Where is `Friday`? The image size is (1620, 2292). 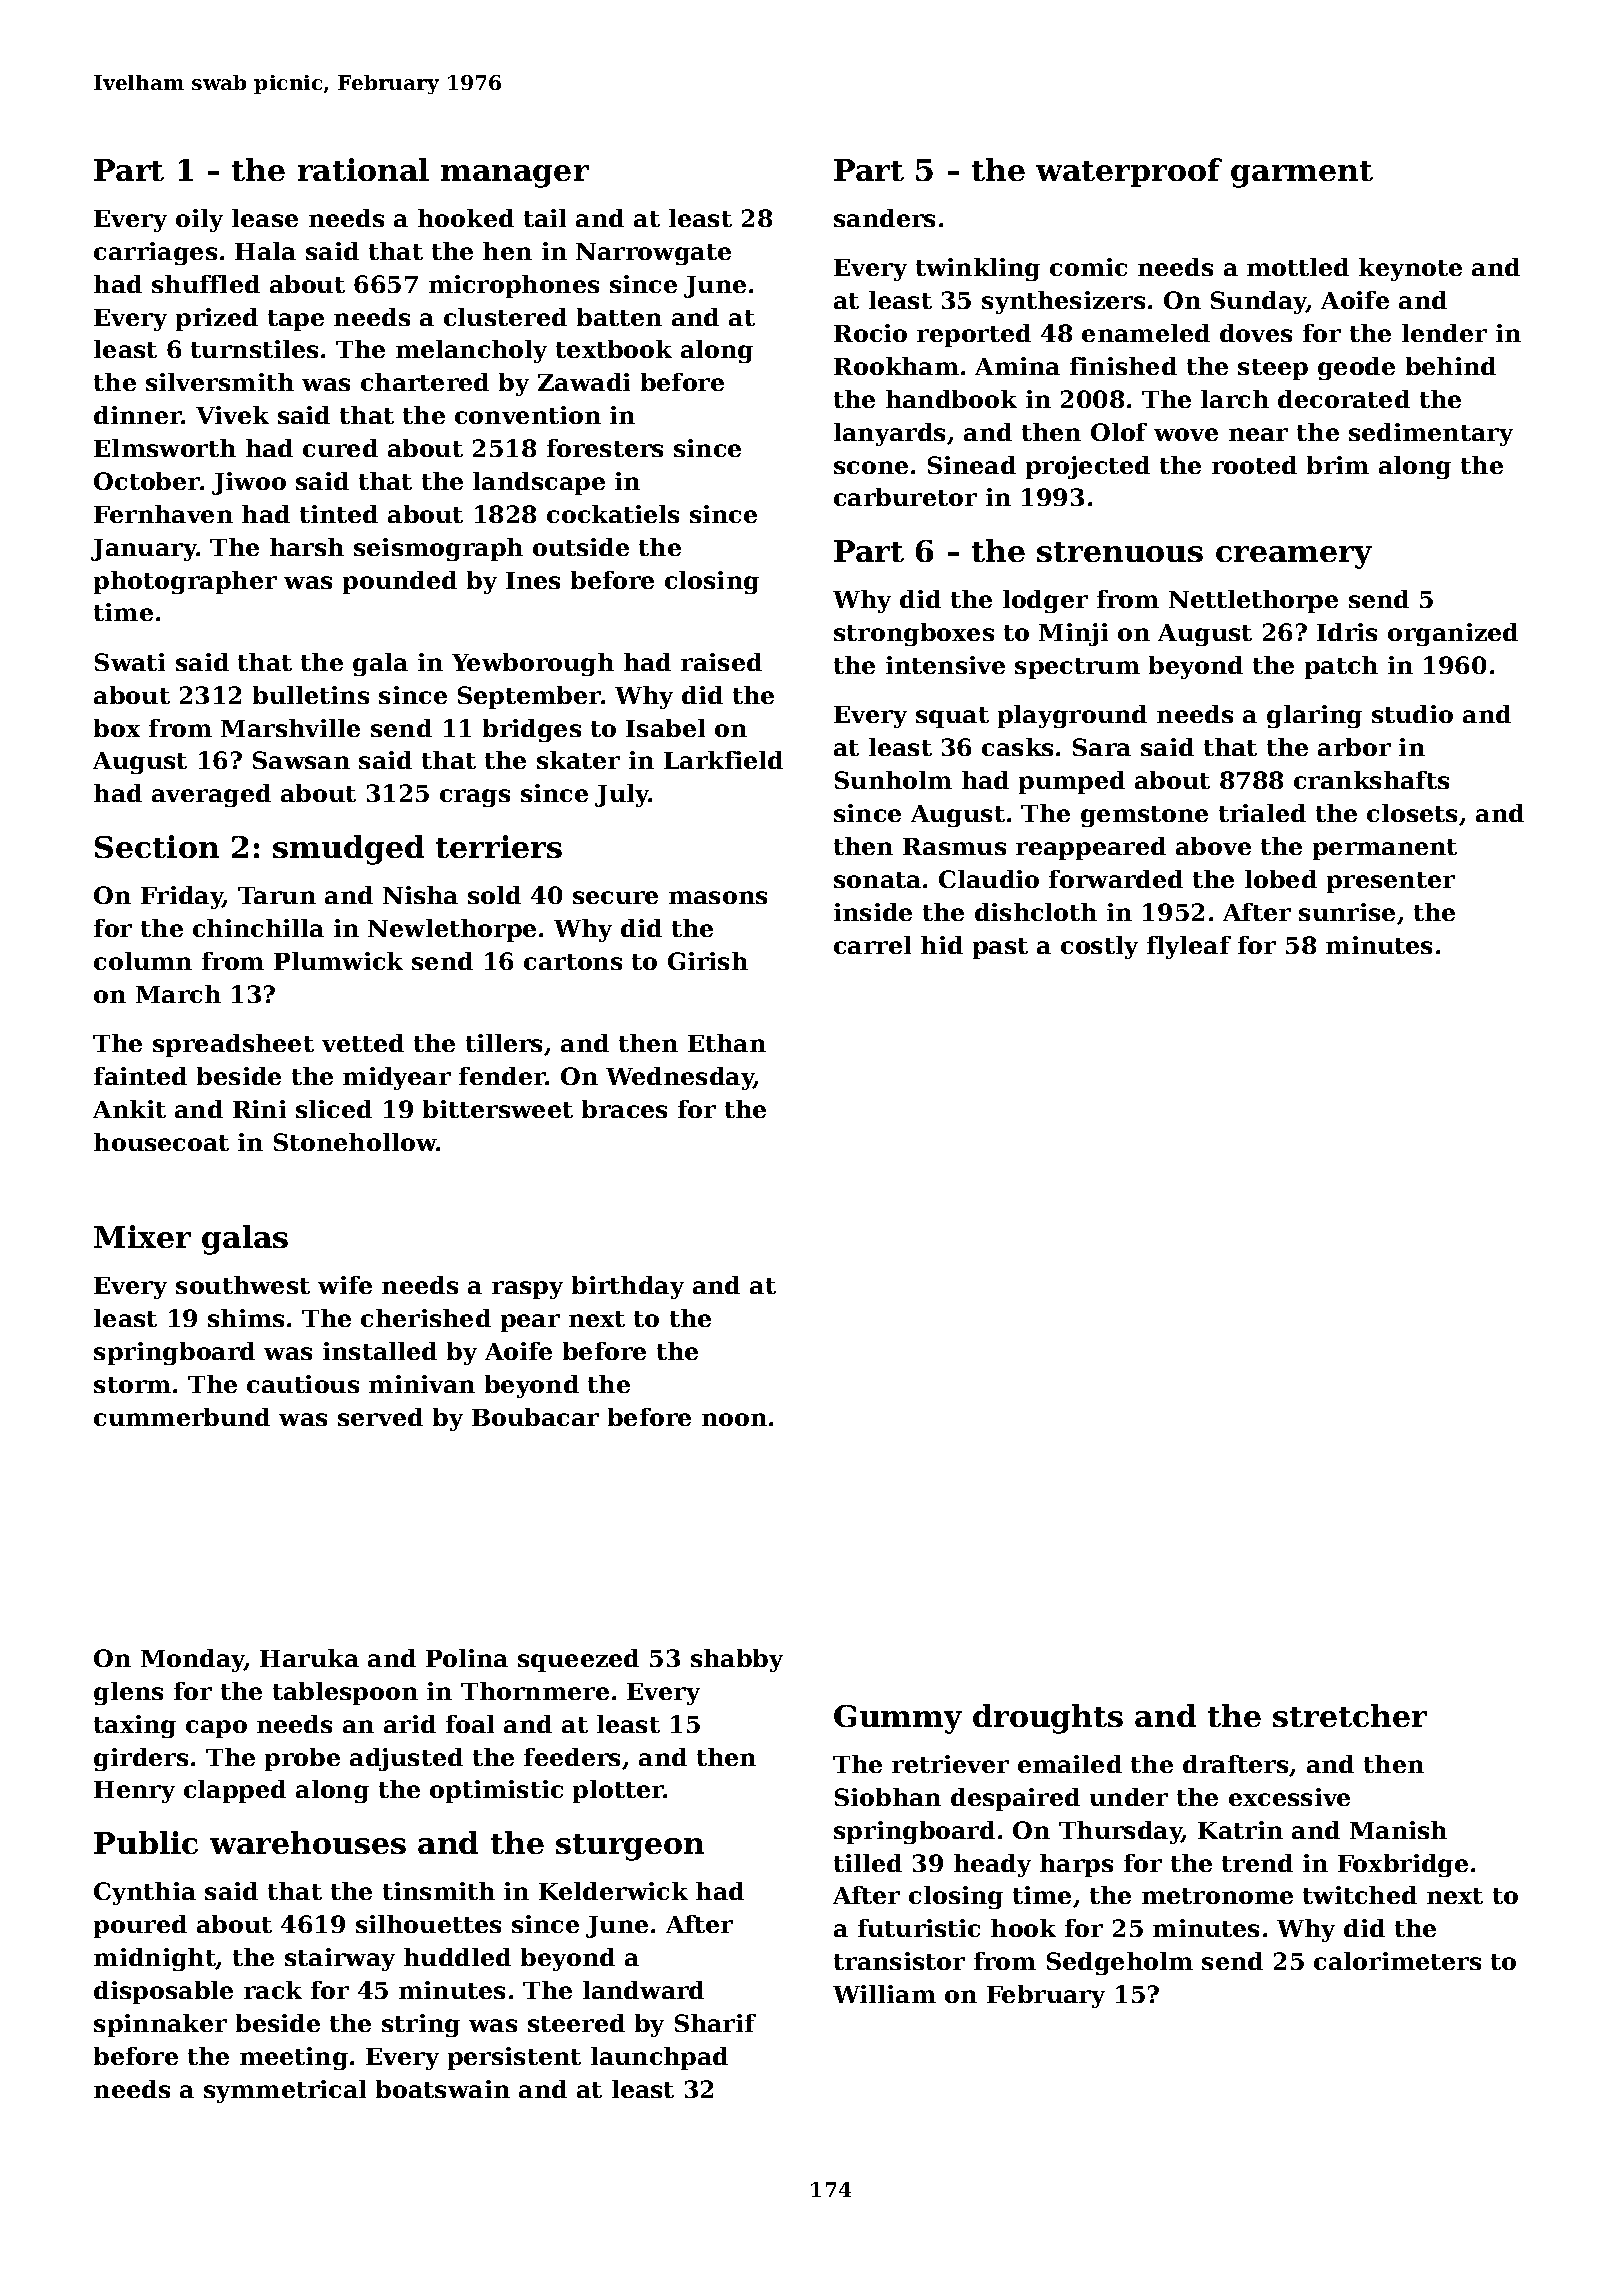 Friday is located at coordinates (182, 897).
